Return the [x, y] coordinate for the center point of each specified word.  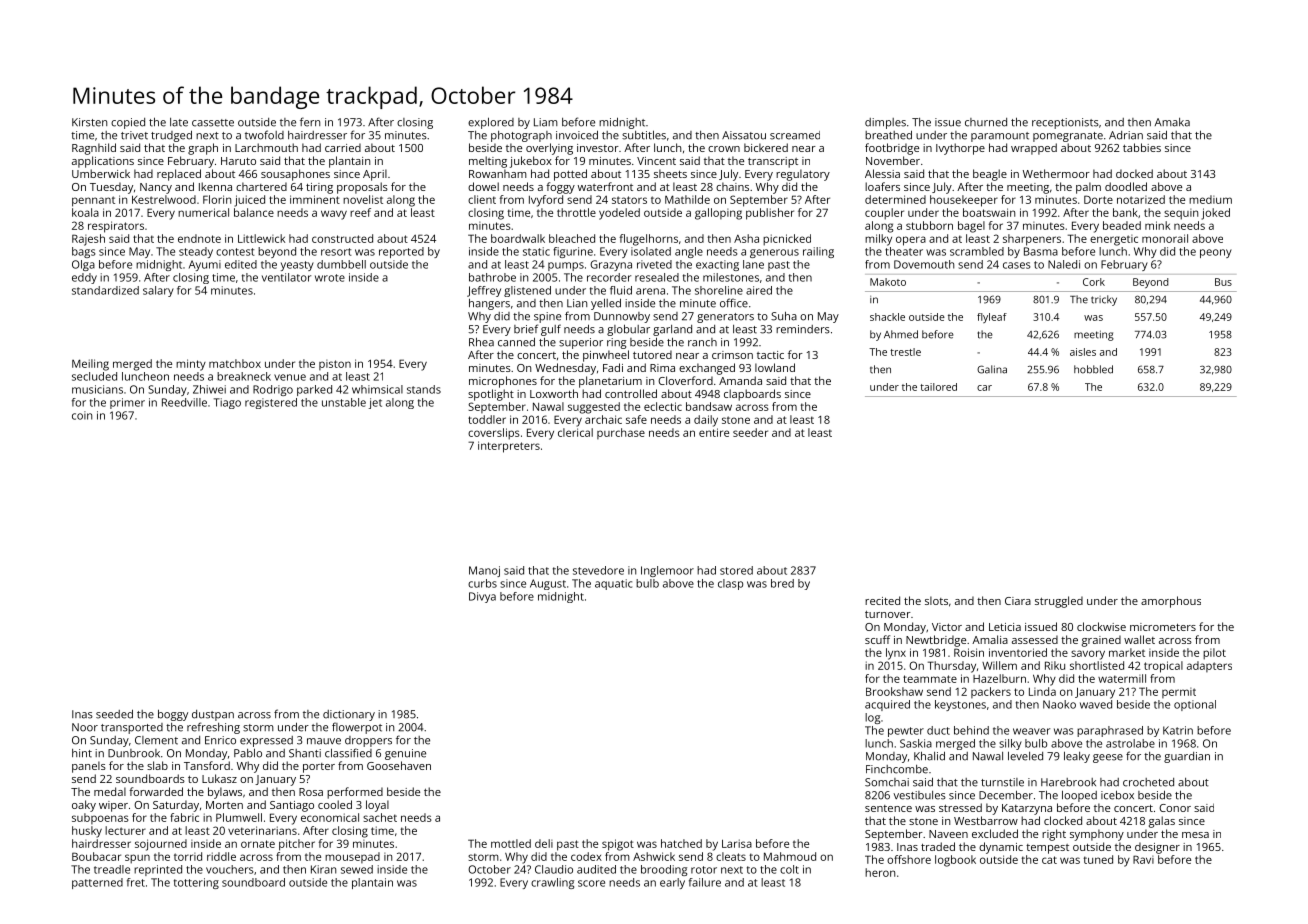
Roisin [969, 652]
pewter [906, 732]
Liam [546, 122]
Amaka [1172, 122]
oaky [84, 806]
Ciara [1018, 601]
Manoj [484, 571]
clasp [730, 584]
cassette [213, 123]
